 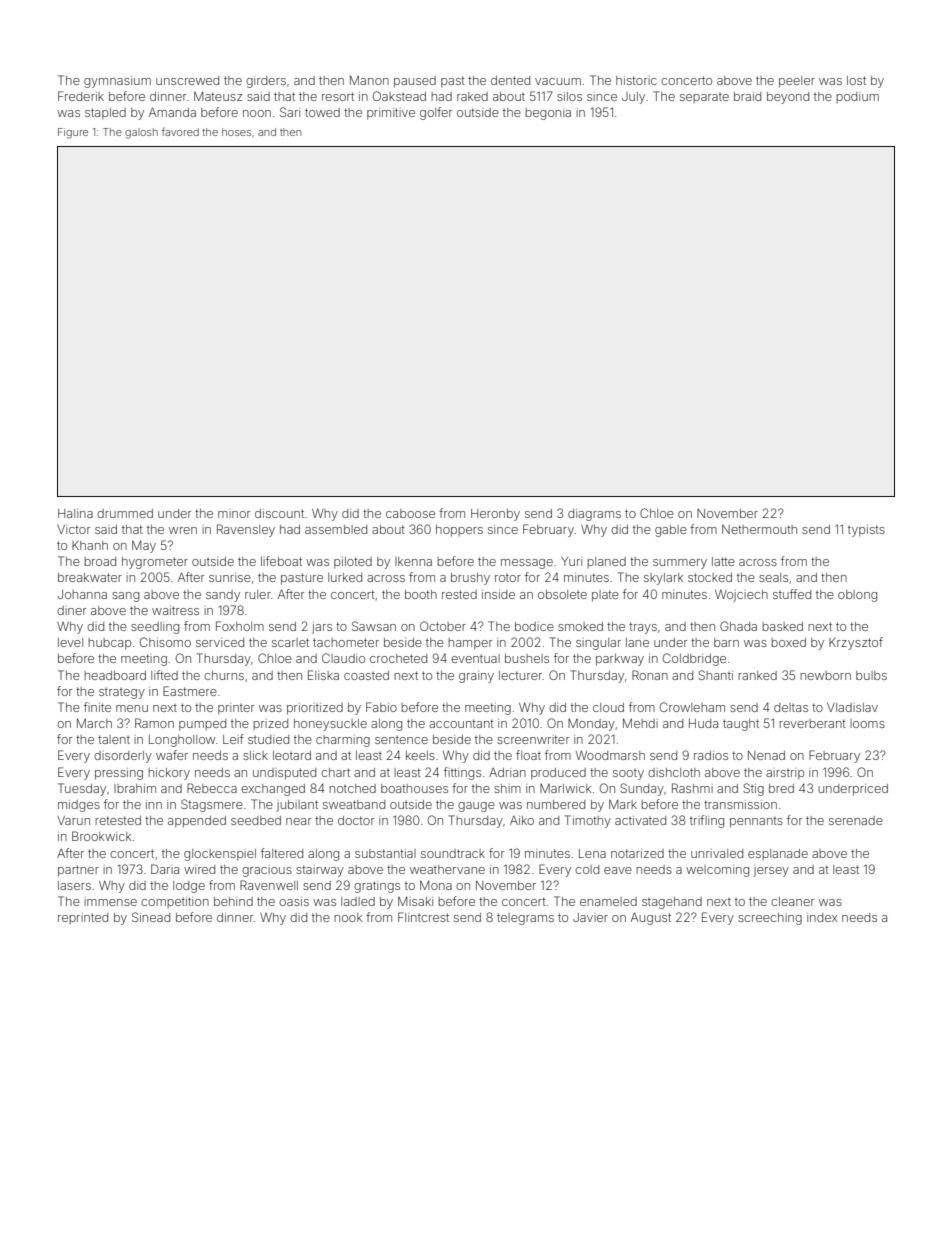 I want to click on Heronby, so click(x=495, y=515).
